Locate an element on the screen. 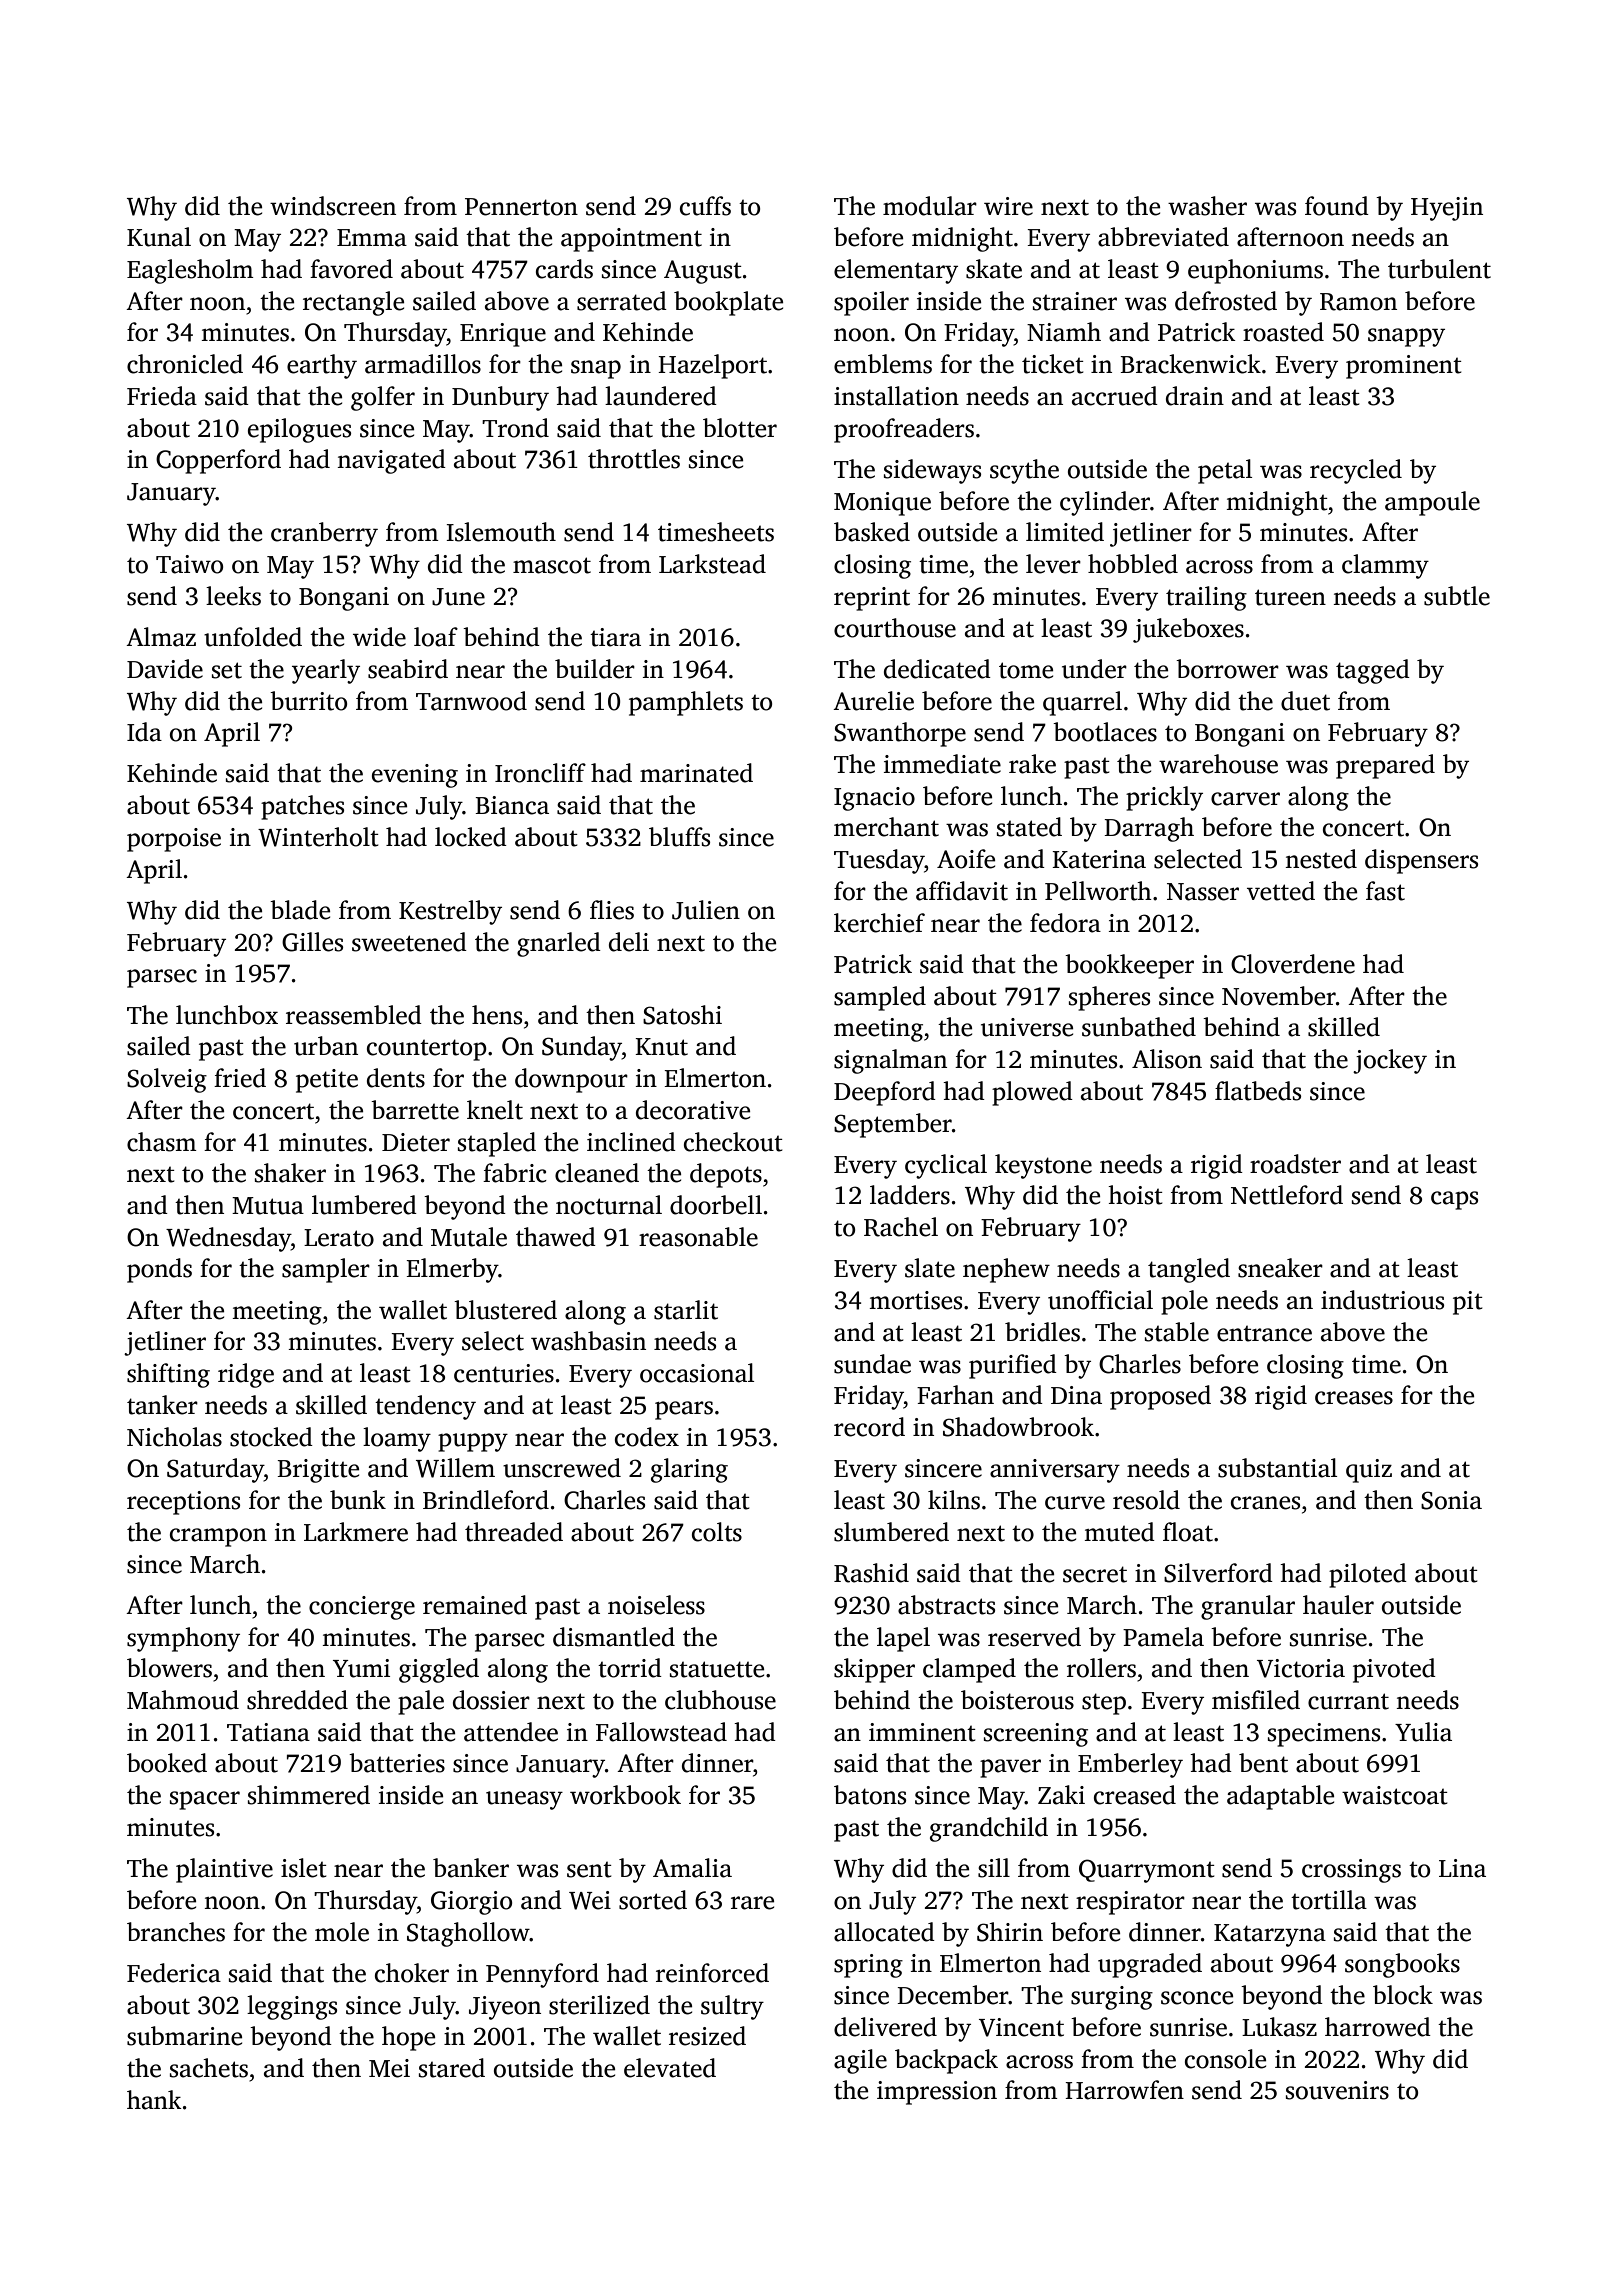 This screenshot has height=2292, width=1620. purified is located at coordinates (1013, 1366).
